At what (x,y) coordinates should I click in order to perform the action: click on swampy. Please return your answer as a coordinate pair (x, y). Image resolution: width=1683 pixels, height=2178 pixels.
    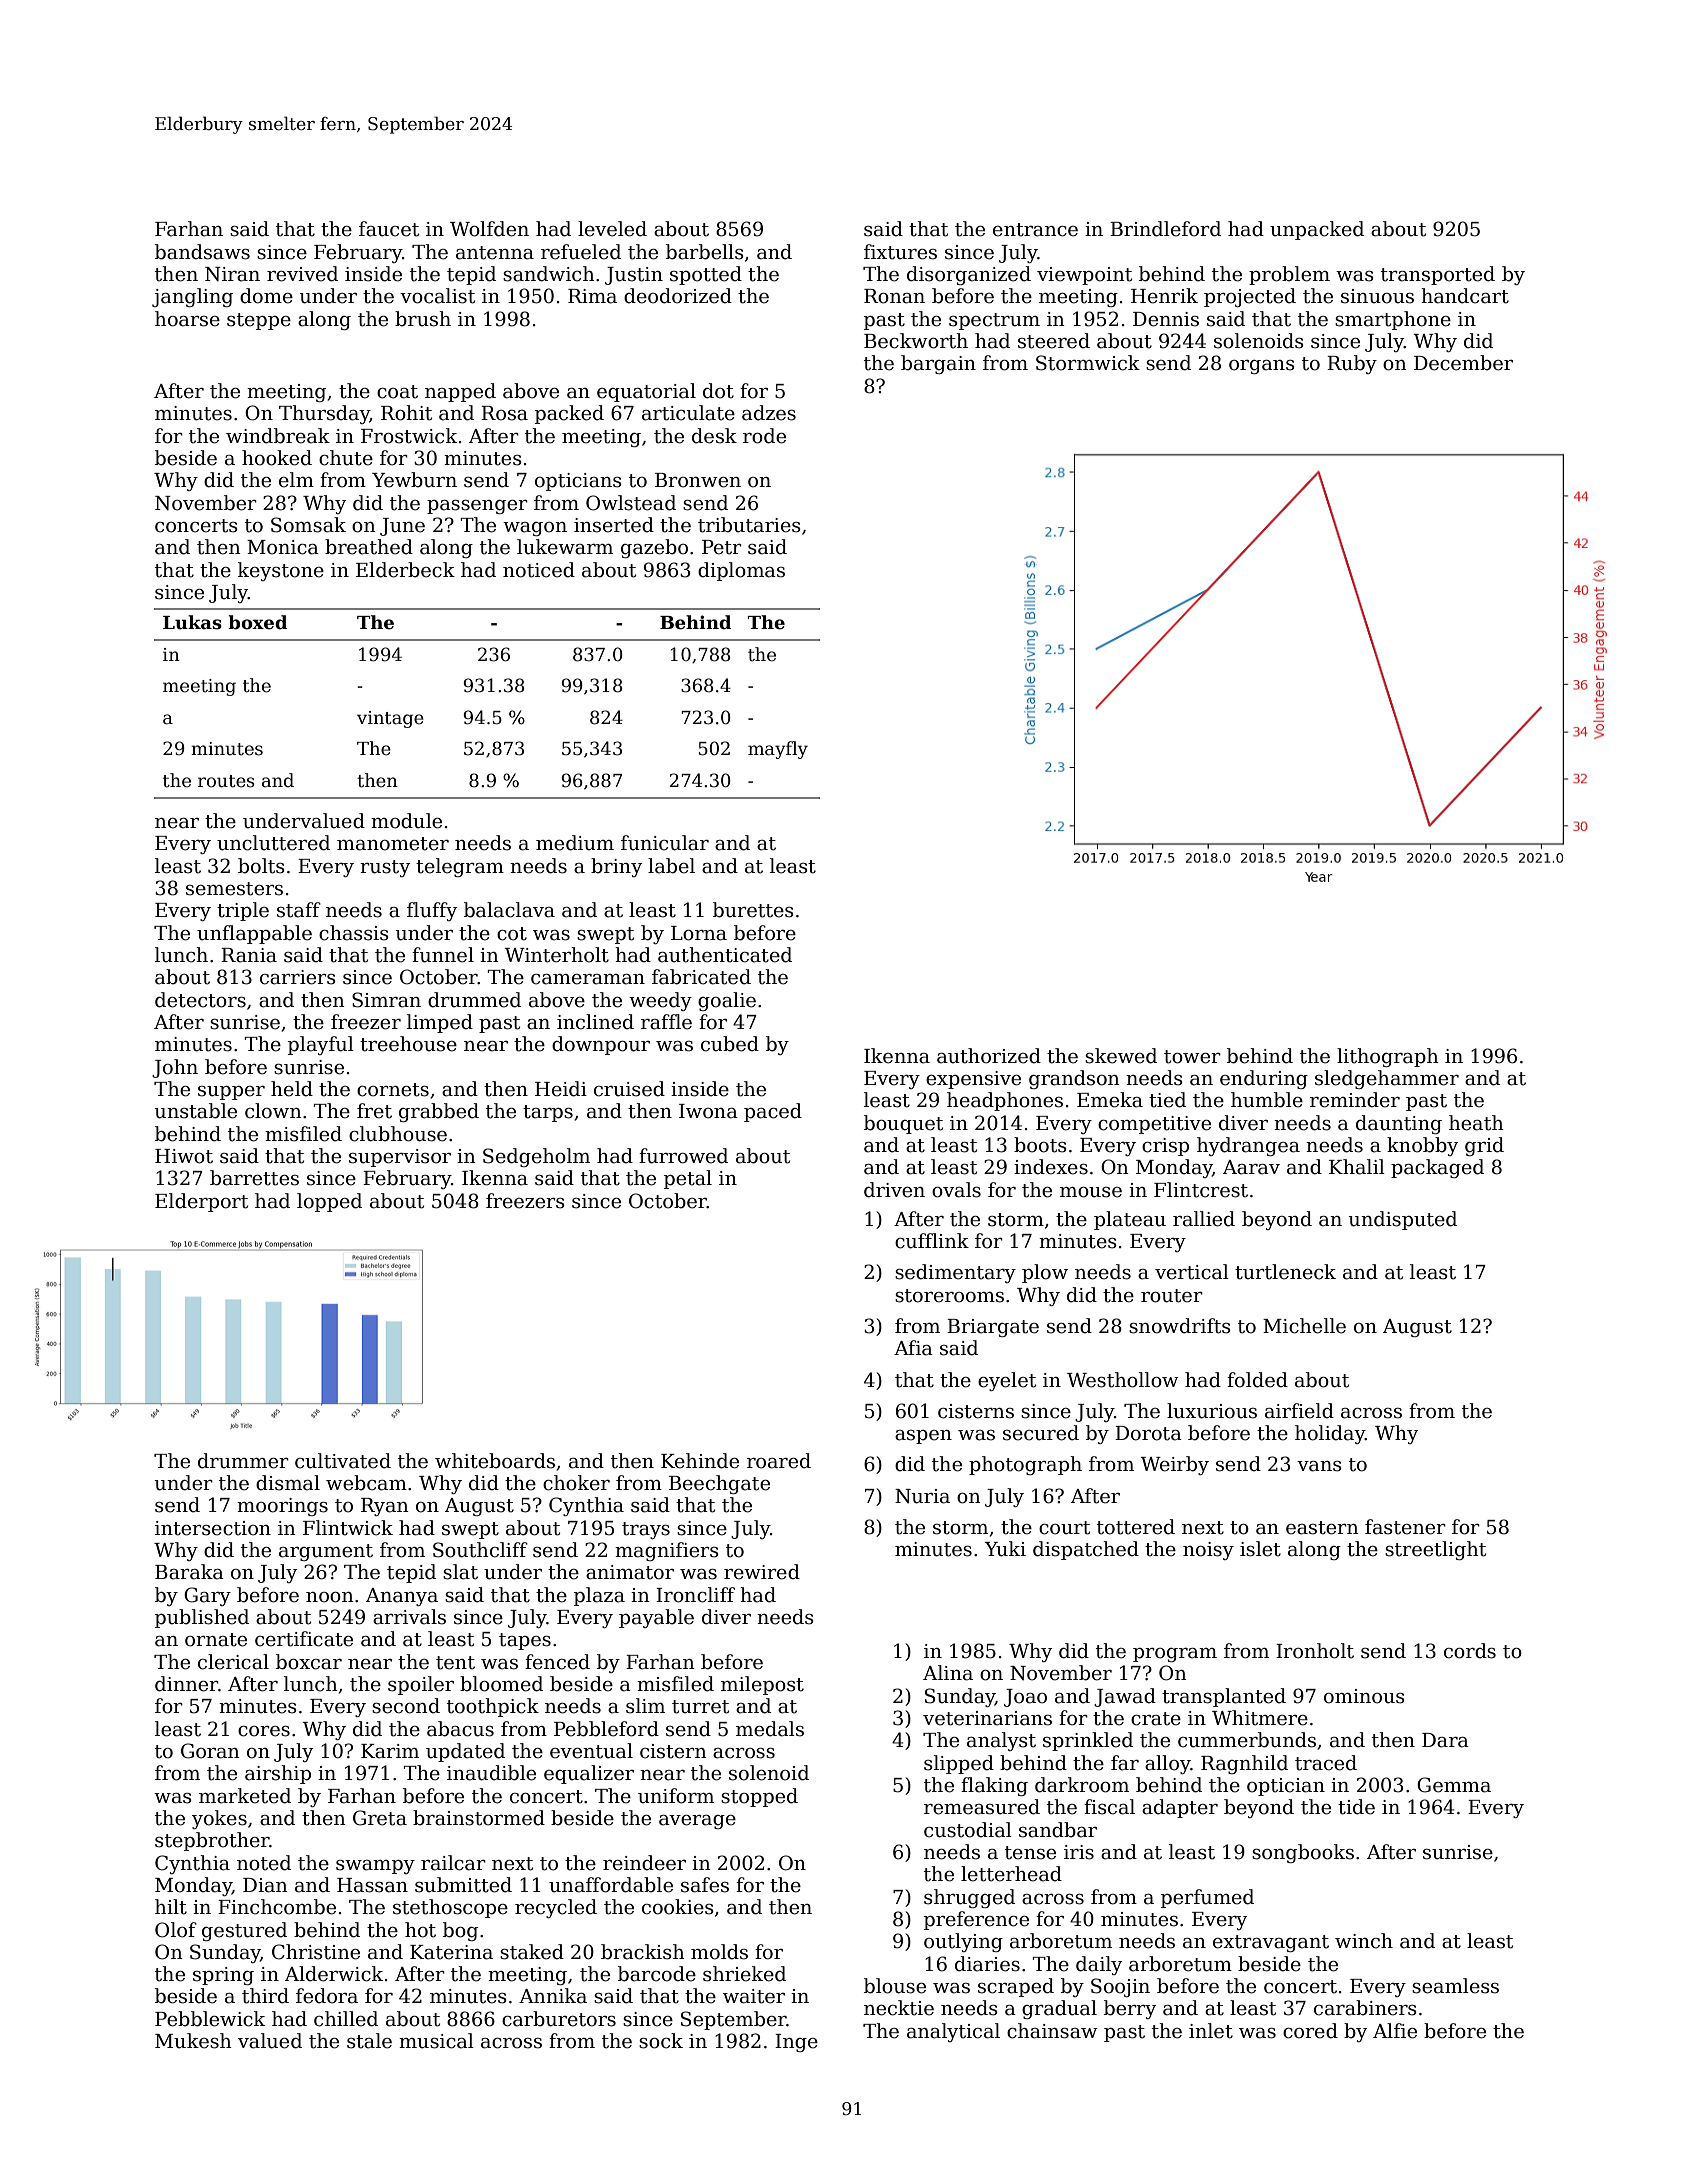
    Looking at the image, I should click on (375, 1867).
